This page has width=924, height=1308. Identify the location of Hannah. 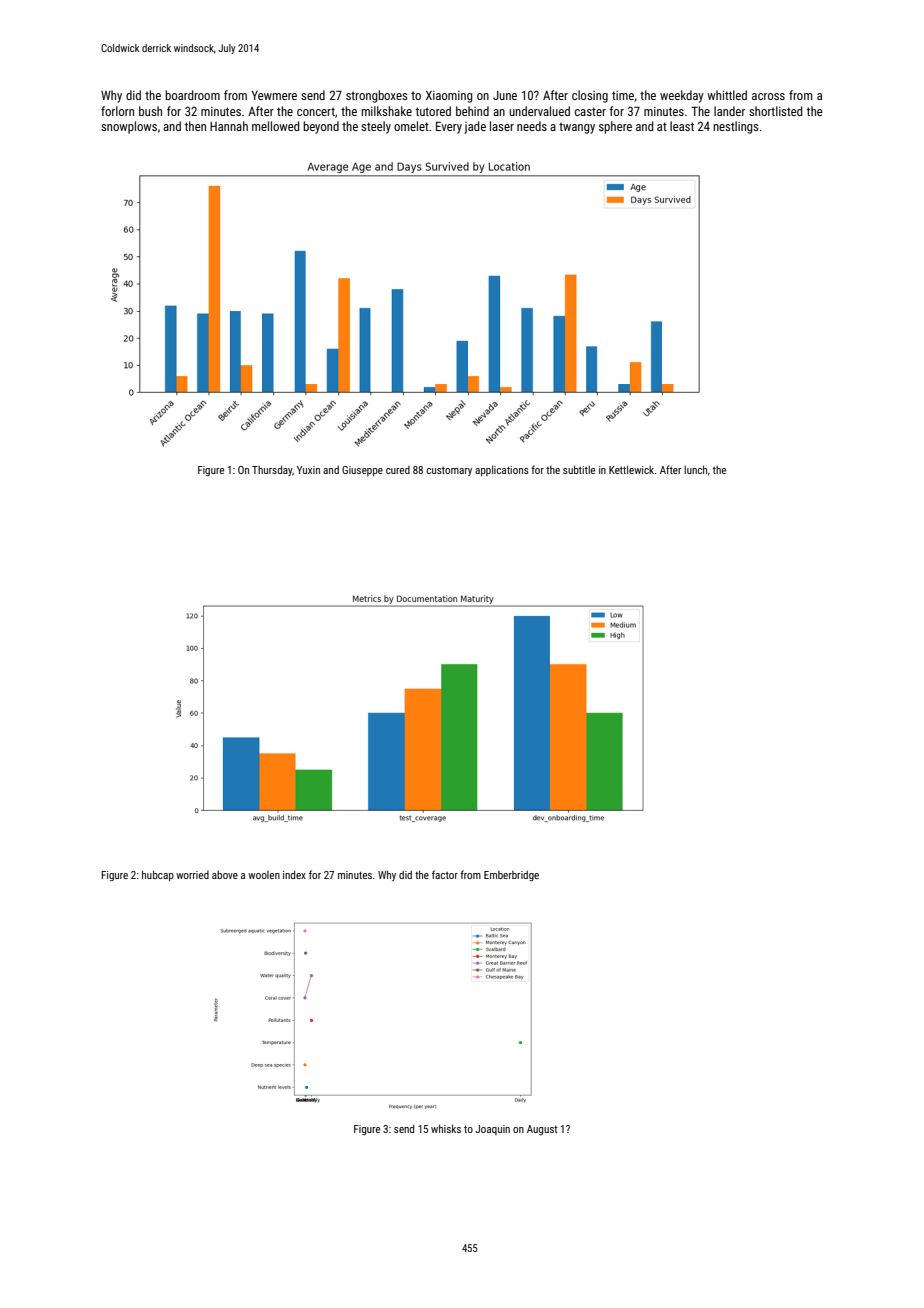
(229, 126).
